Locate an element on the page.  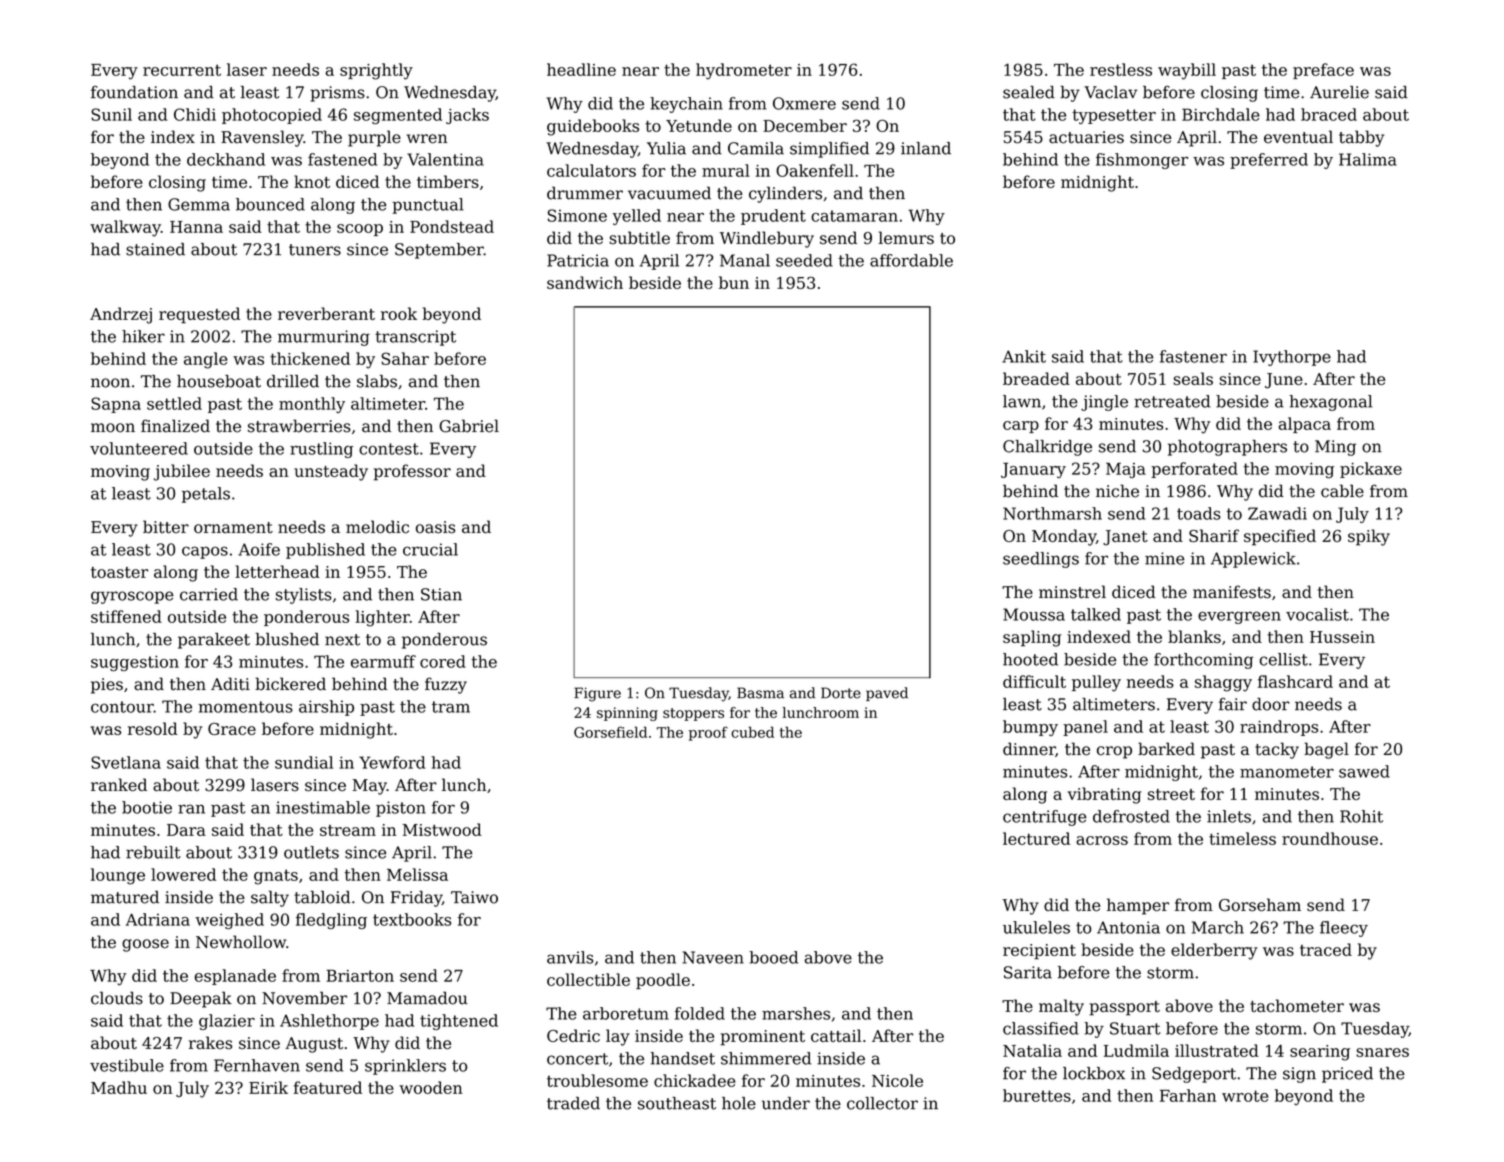
Ankit is located at coordinates (1024, 356).
